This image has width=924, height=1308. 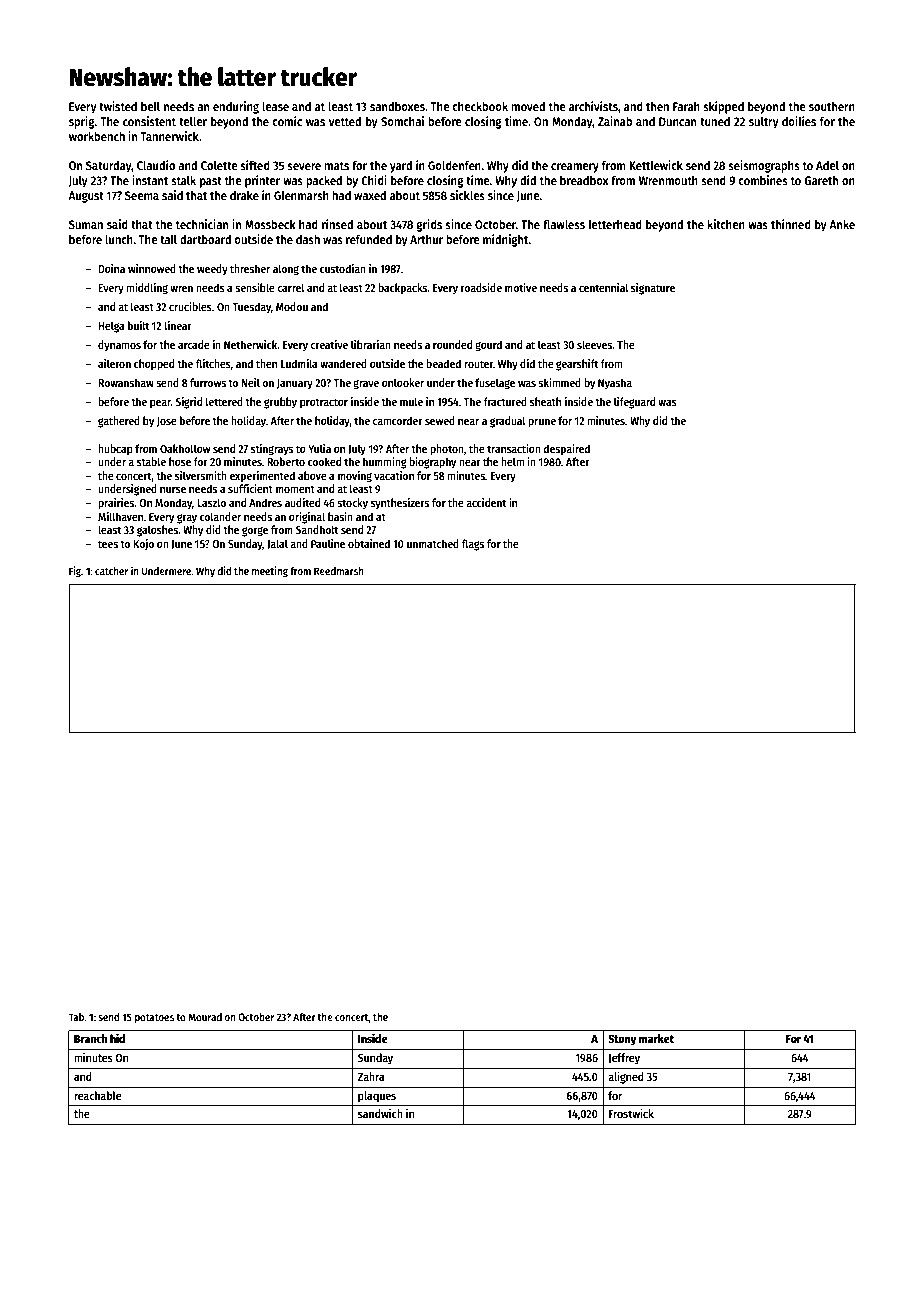 I want to click on meeting, so click(x=270, y=572).
